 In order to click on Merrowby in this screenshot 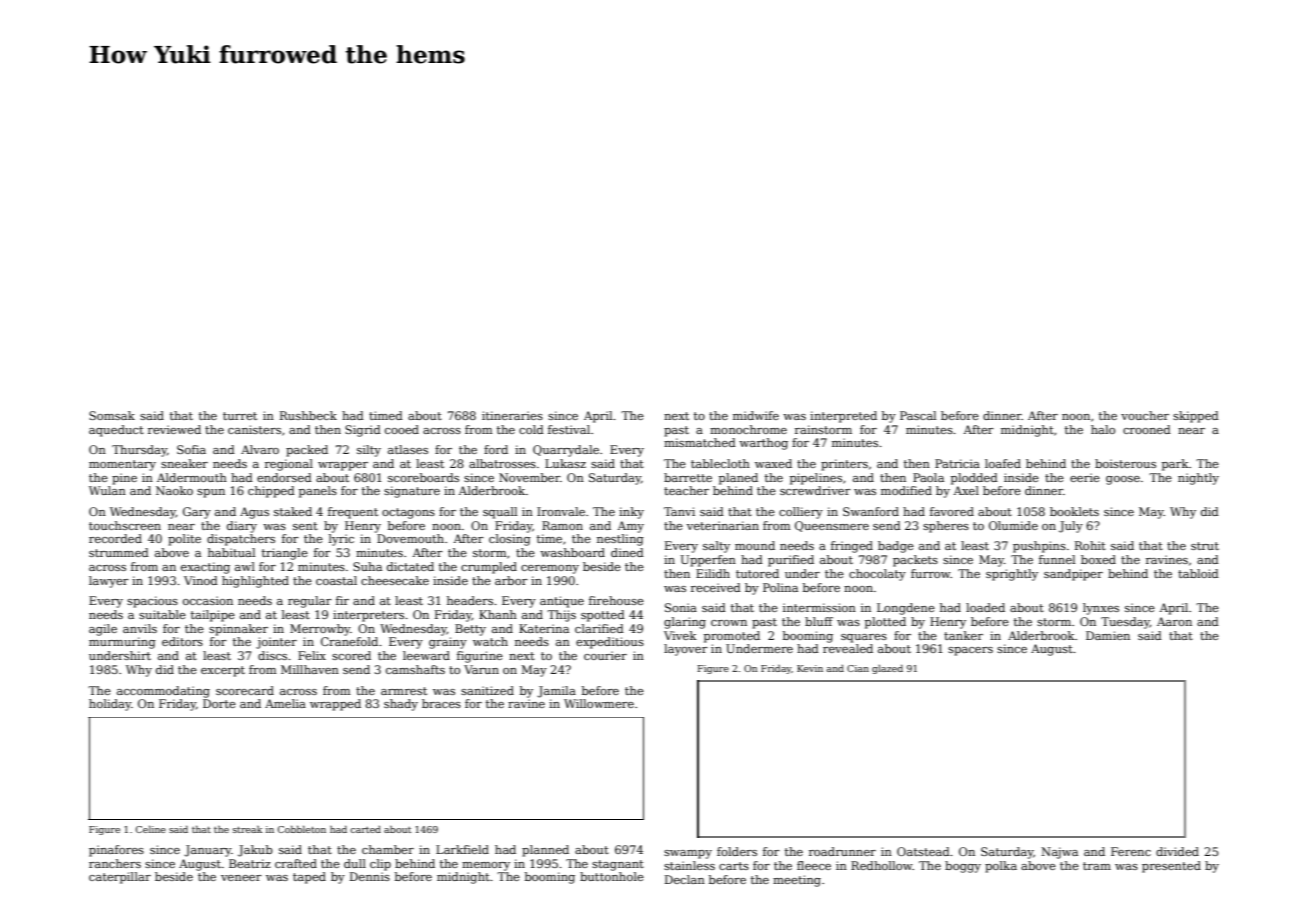, I will do `click(320, 630)`.
